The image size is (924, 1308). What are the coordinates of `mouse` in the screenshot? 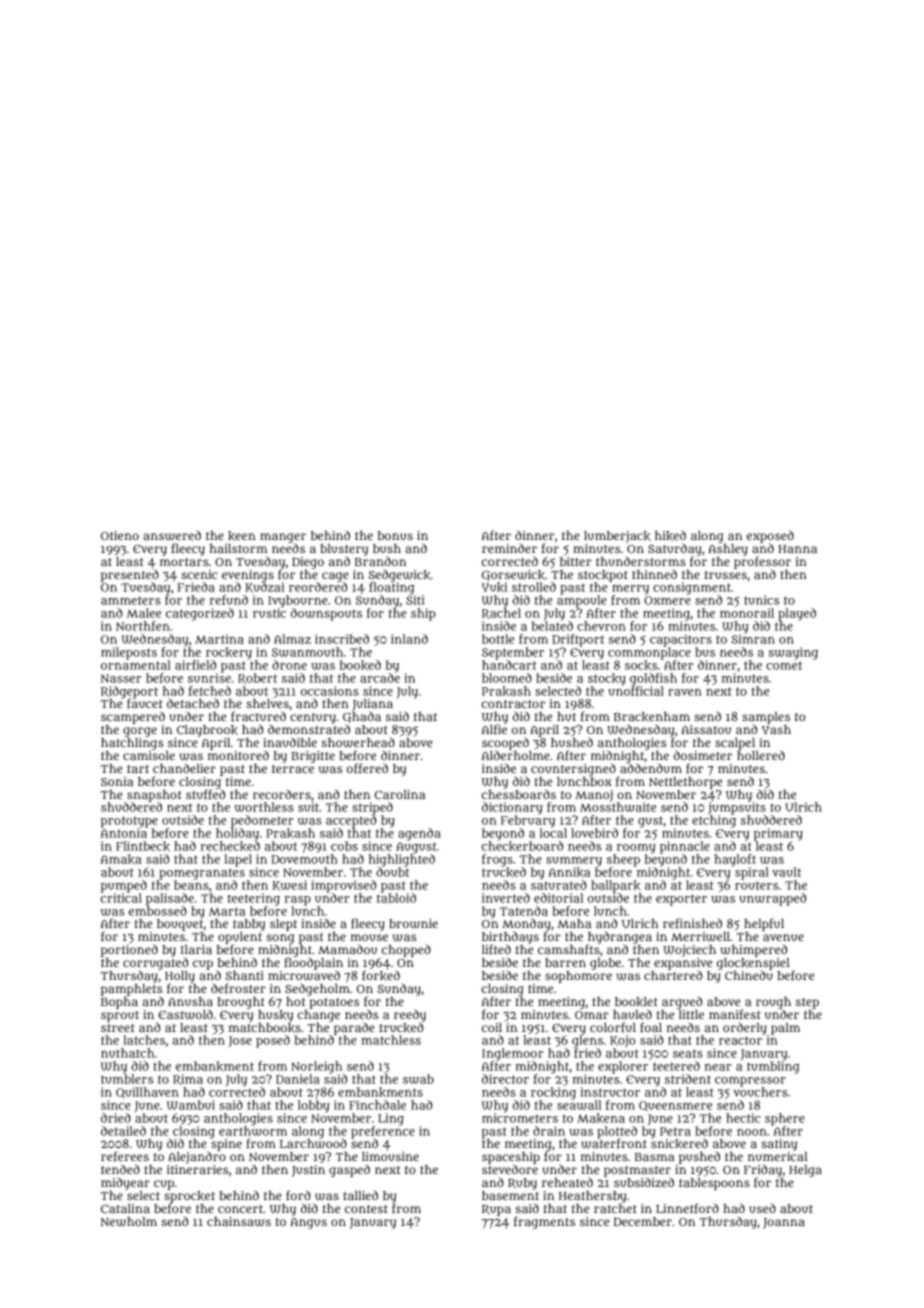 It's located at (369, 937).
